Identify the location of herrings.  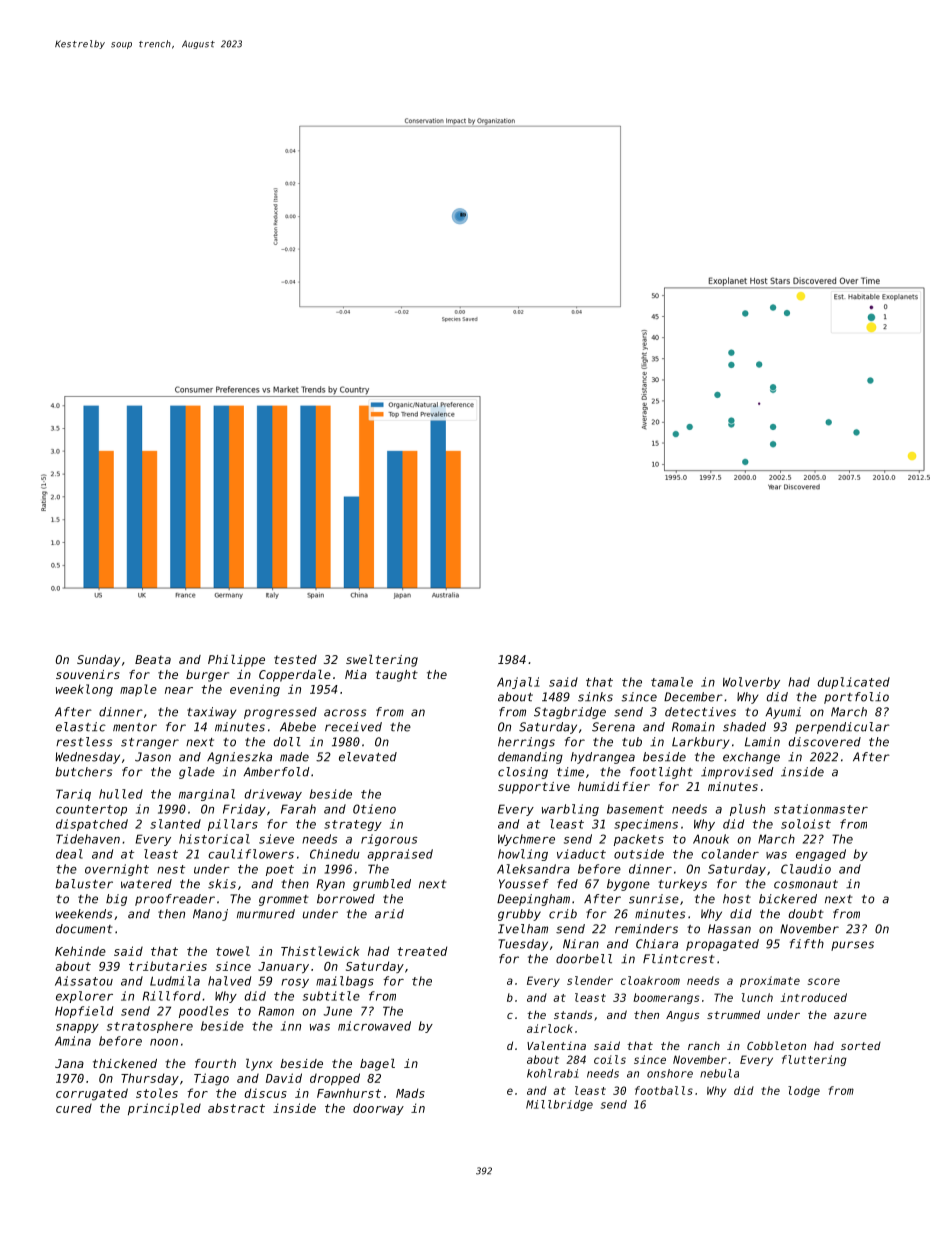
(526, 743).
